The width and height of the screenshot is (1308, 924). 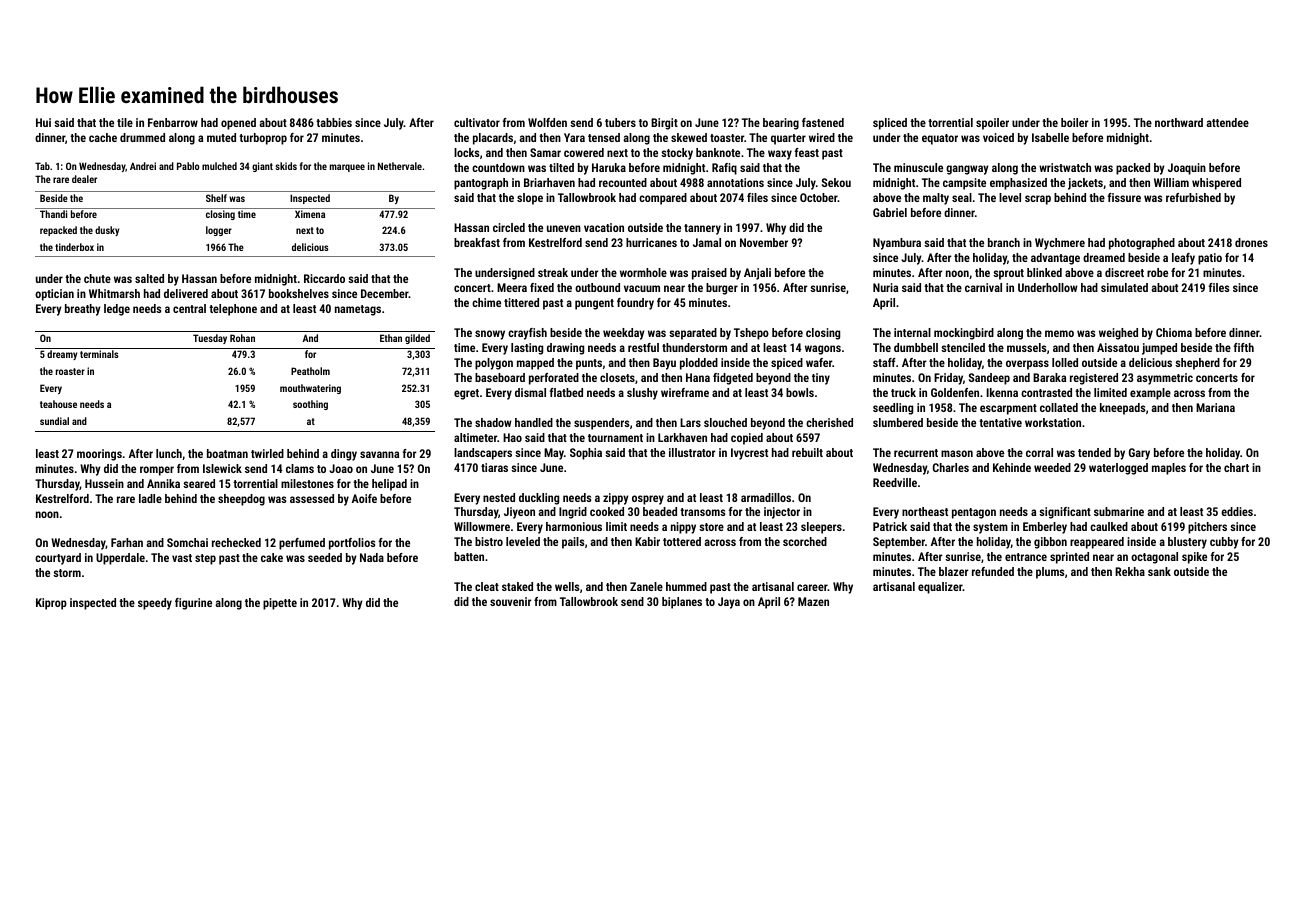 I want to click on figurine, so click(x=193, y=604).
